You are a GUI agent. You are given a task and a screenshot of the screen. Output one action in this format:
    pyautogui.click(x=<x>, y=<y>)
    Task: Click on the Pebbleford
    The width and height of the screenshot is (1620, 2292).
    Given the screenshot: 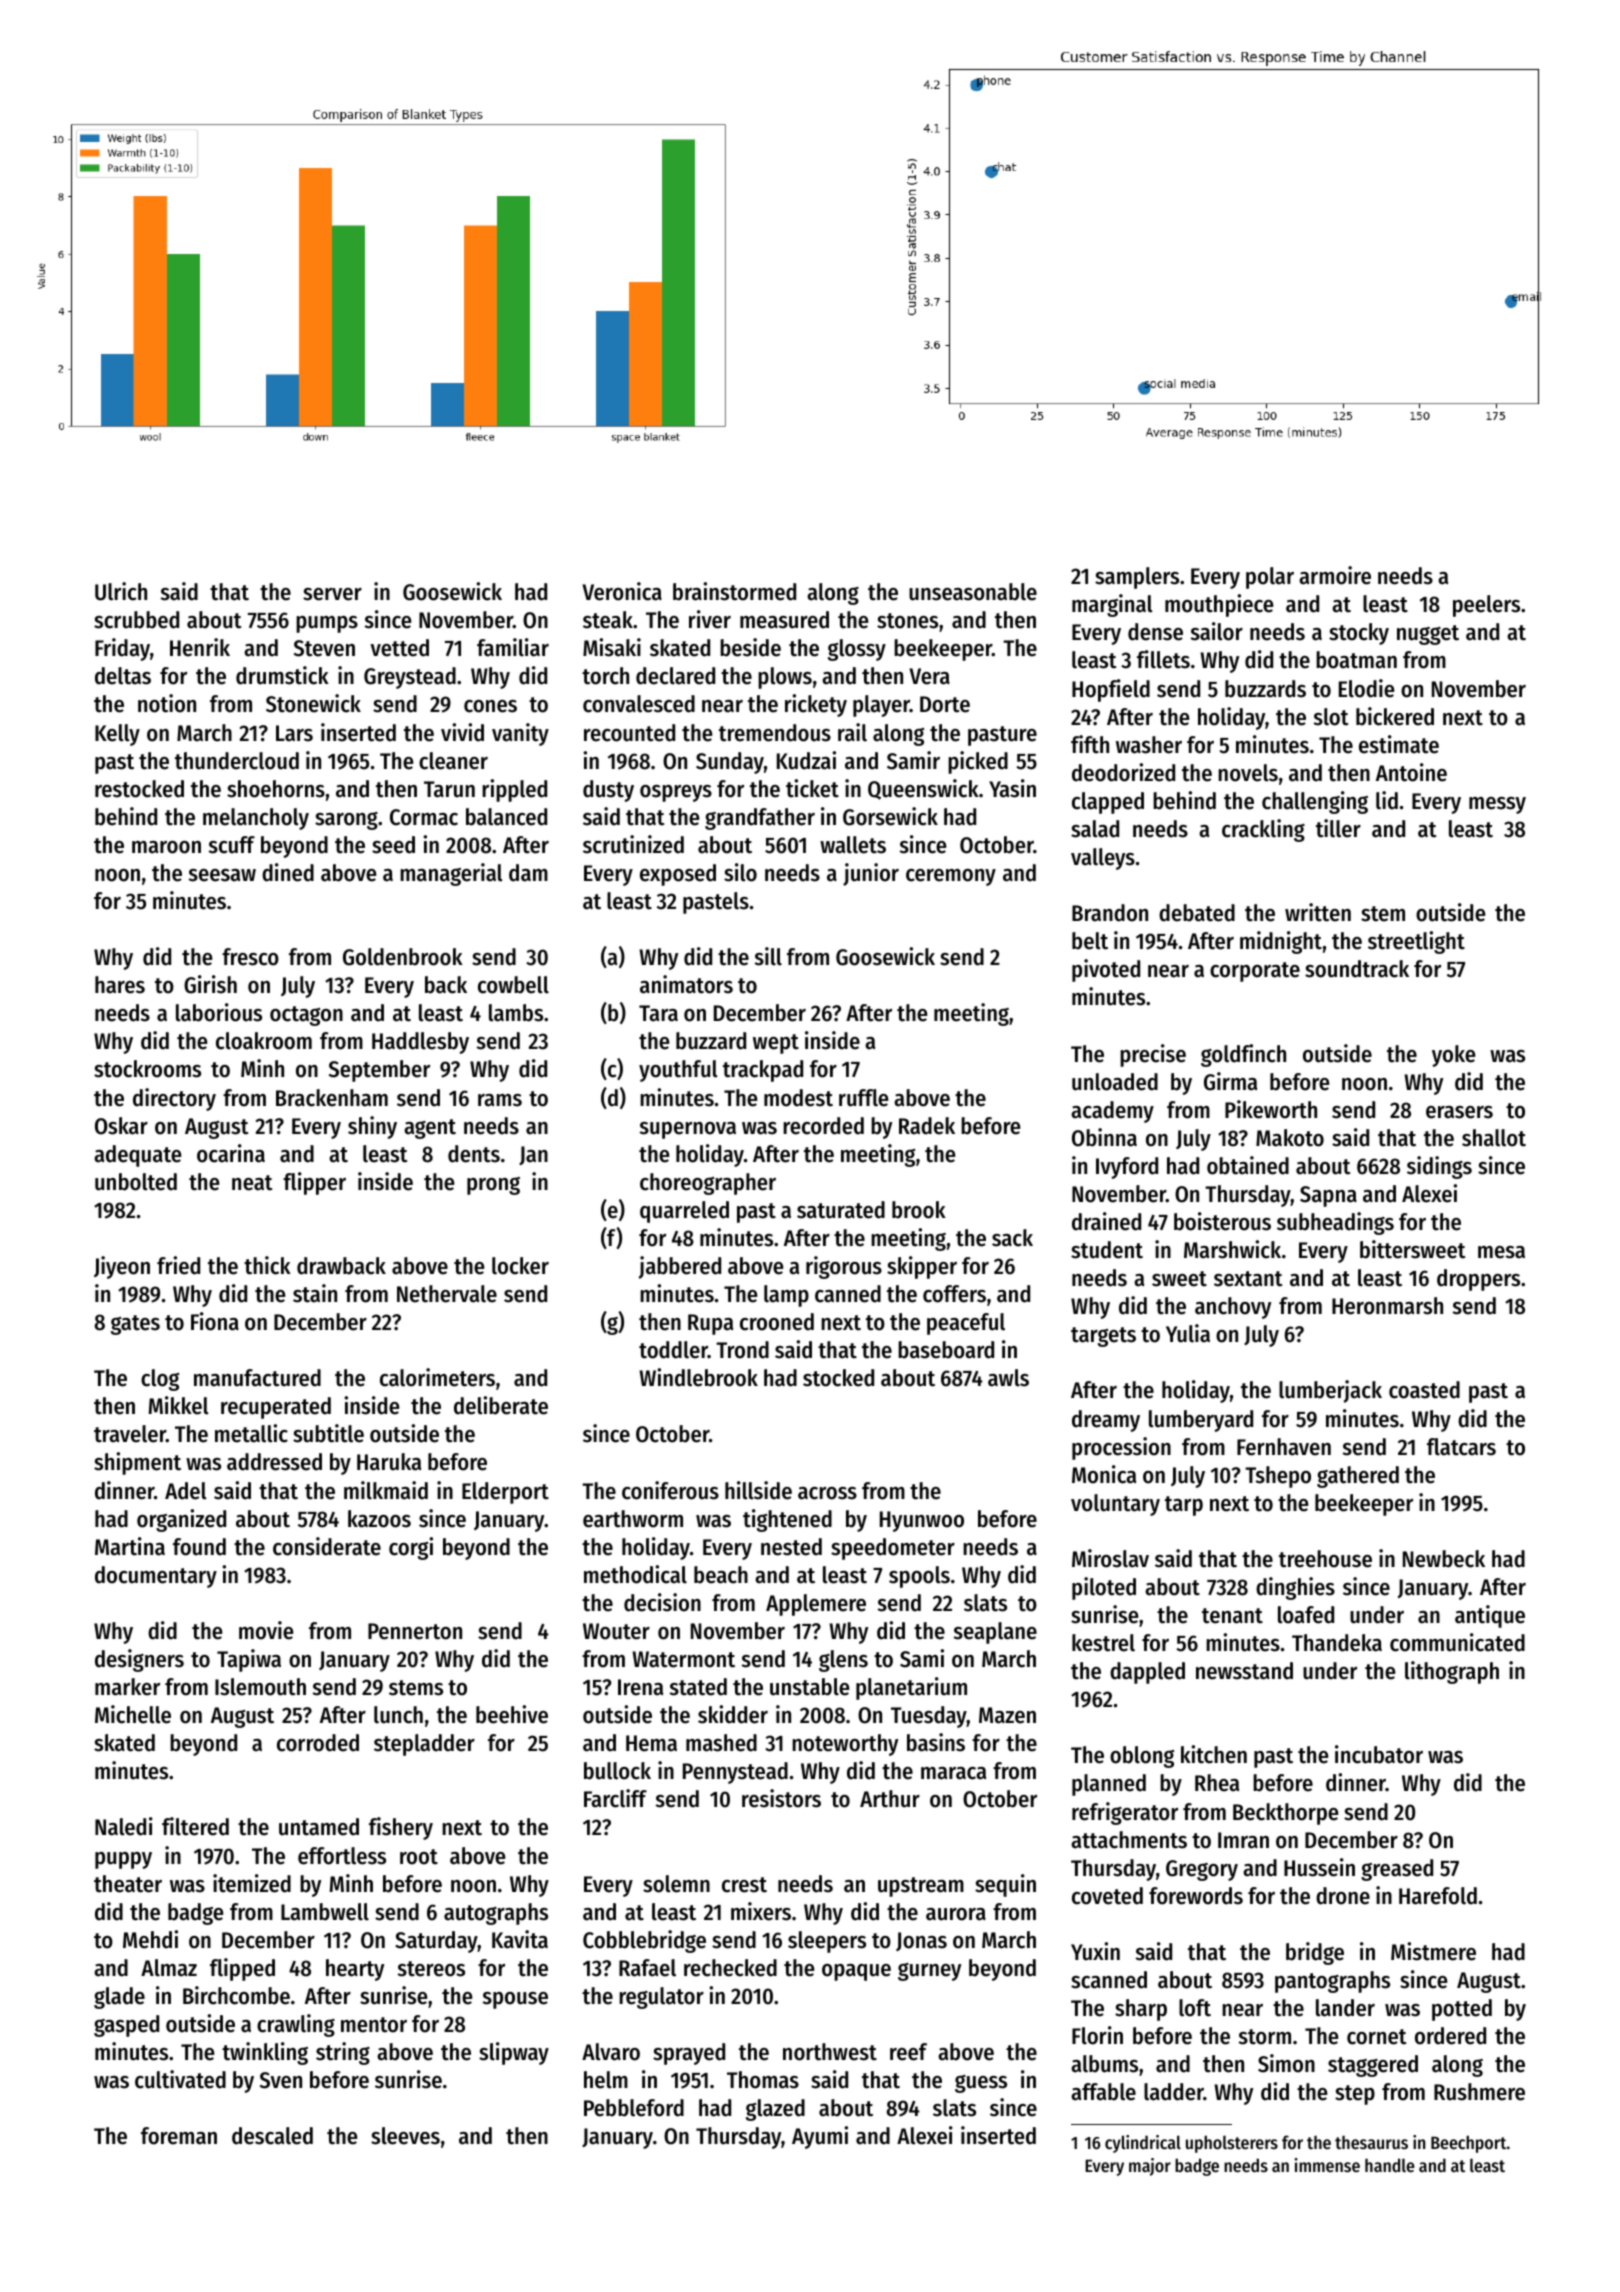 What is the action you would take?
    pyautogui.click(x=634, y=2108)
